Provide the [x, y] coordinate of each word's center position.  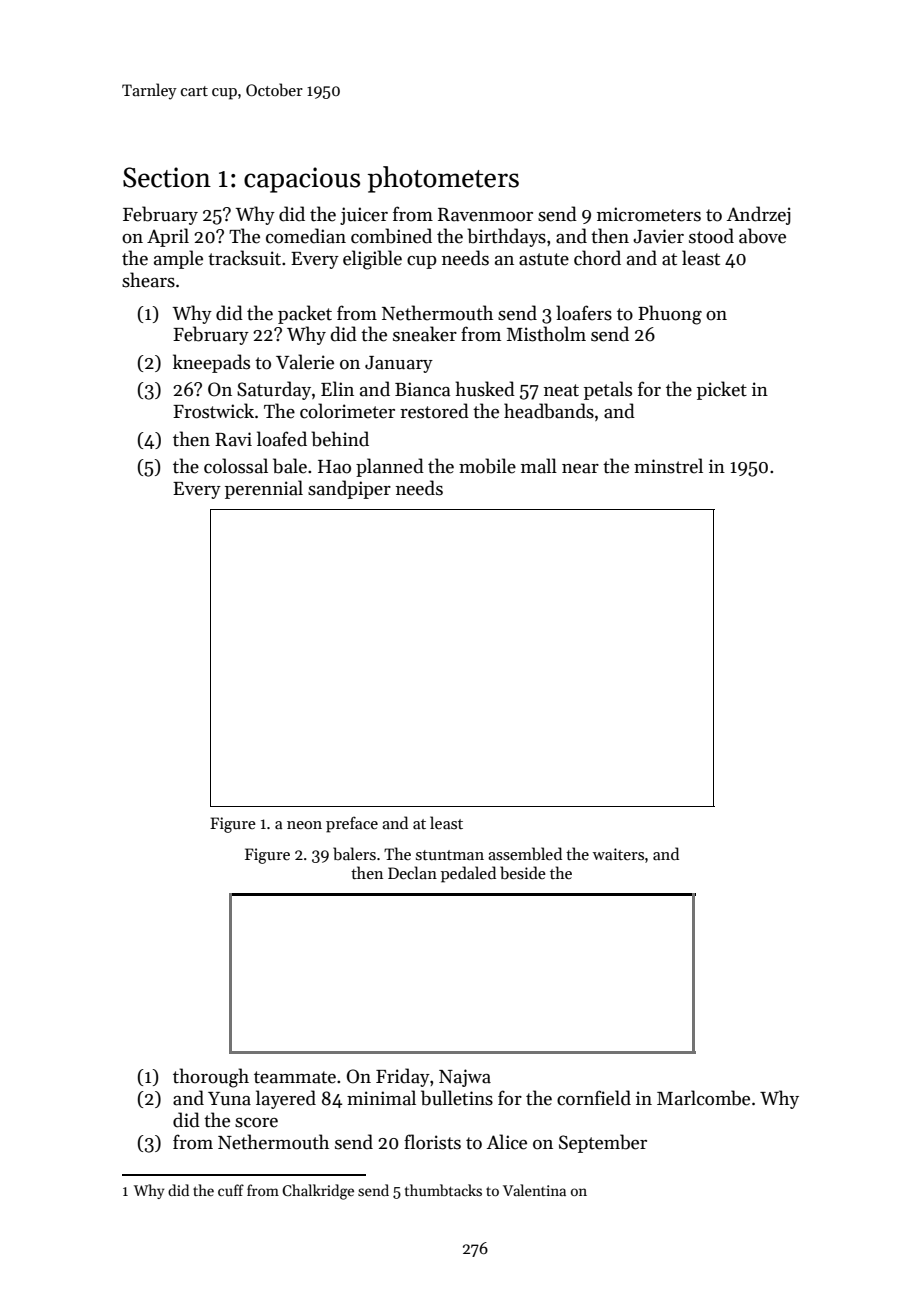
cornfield [594, 1098]
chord [597, 258]
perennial [264, 489]
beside [523, 873]
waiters [618, 854]
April [168, 237]
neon [304, 825]
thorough [211, 1078]
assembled [525, 854]
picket [722, 390]
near [580, 469]
